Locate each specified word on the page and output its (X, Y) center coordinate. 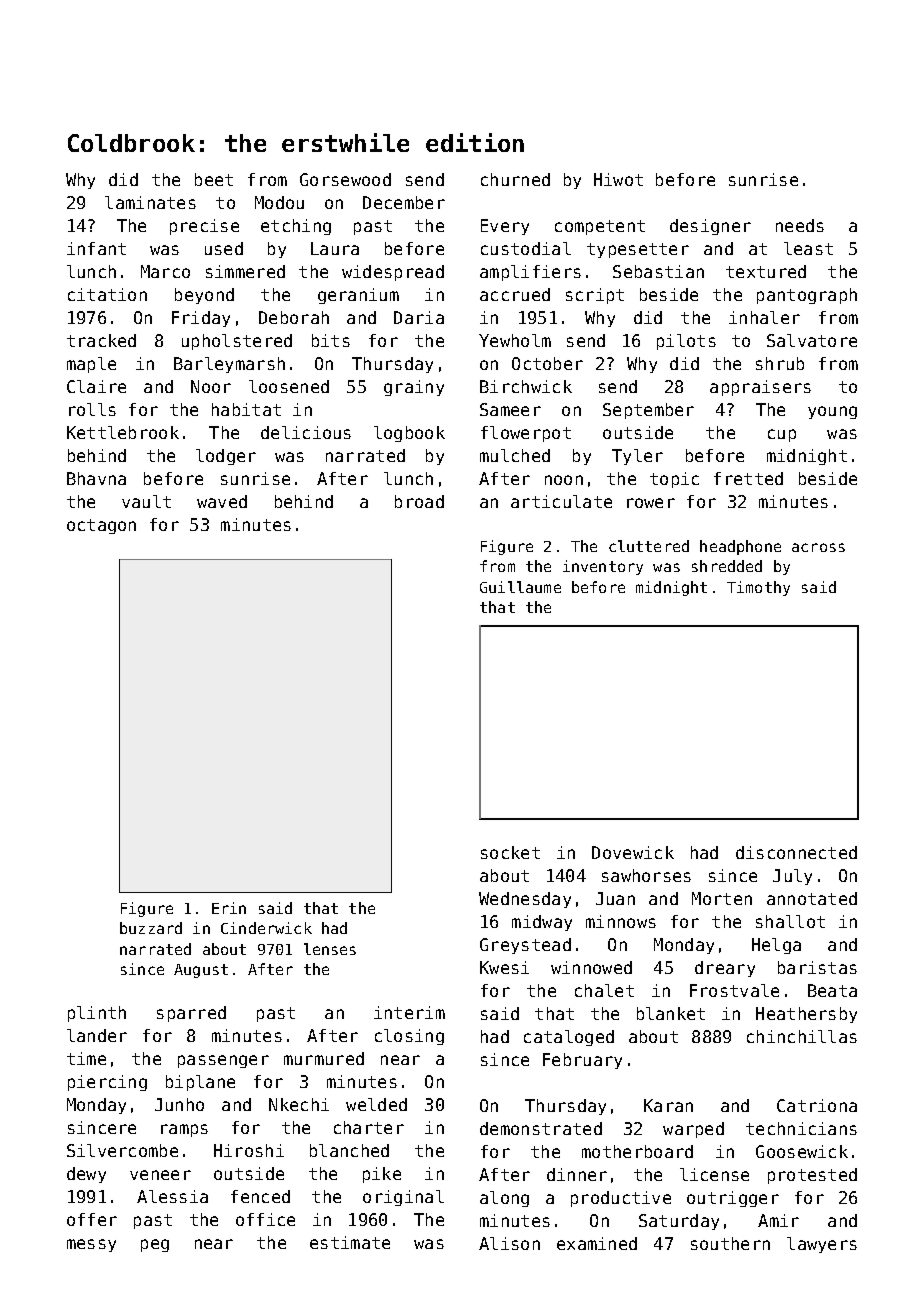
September (648, 411)
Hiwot (618, 179)
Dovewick (633, 852)
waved (222, 501)
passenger (223, 1061)
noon (564, 480)
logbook (409, 434)
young (832, 412)
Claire (96, 386)
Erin (229, 908)
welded (376, 1104)
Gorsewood (345, 179)
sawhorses (646, 875)
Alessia (172, 1196)
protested (812, 1176)
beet (214, 179)
